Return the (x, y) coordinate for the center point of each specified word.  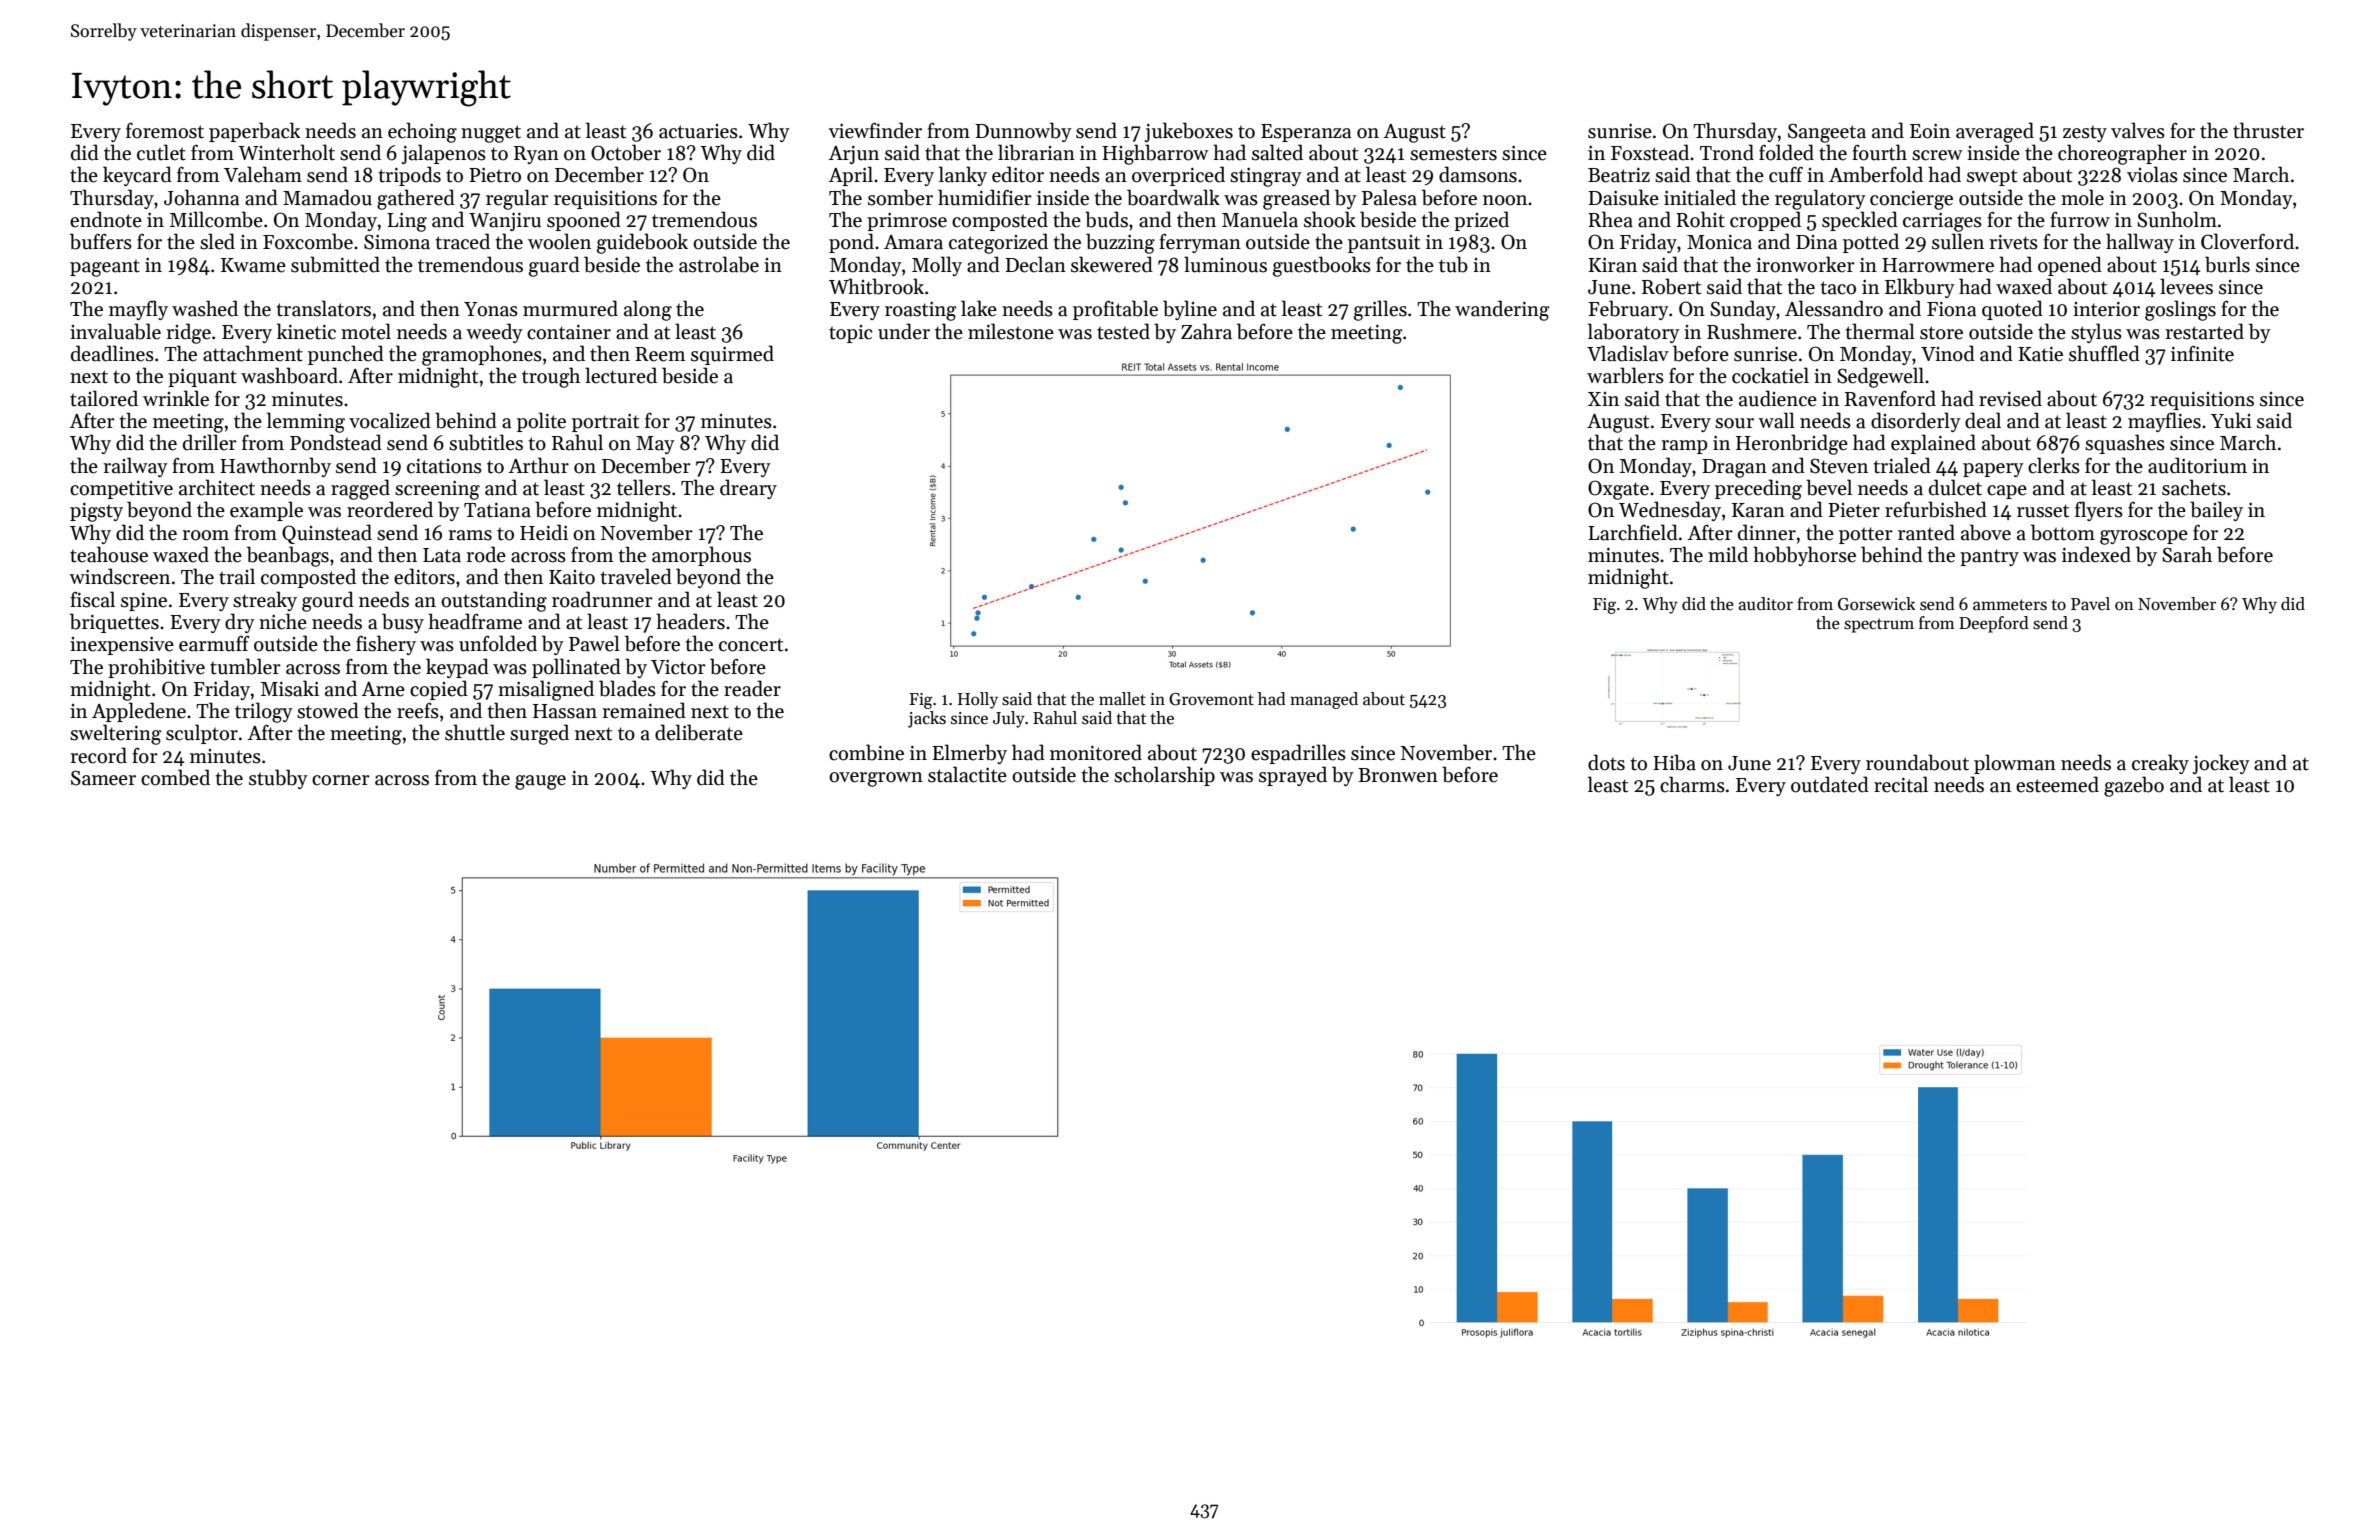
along (648, 310)
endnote (106, 219)
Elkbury (1920, 288)
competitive (121, 490)
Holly (978, 700)
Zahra (1206, 331)
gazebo (2134, 786)
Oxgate (1618, 490)
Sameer (103, 778)
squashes (2125, 444)
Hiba (1674, 762)
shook (1330, 219)
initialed (1700, 197)
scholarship (1164, 776)
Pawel (594, 643)
